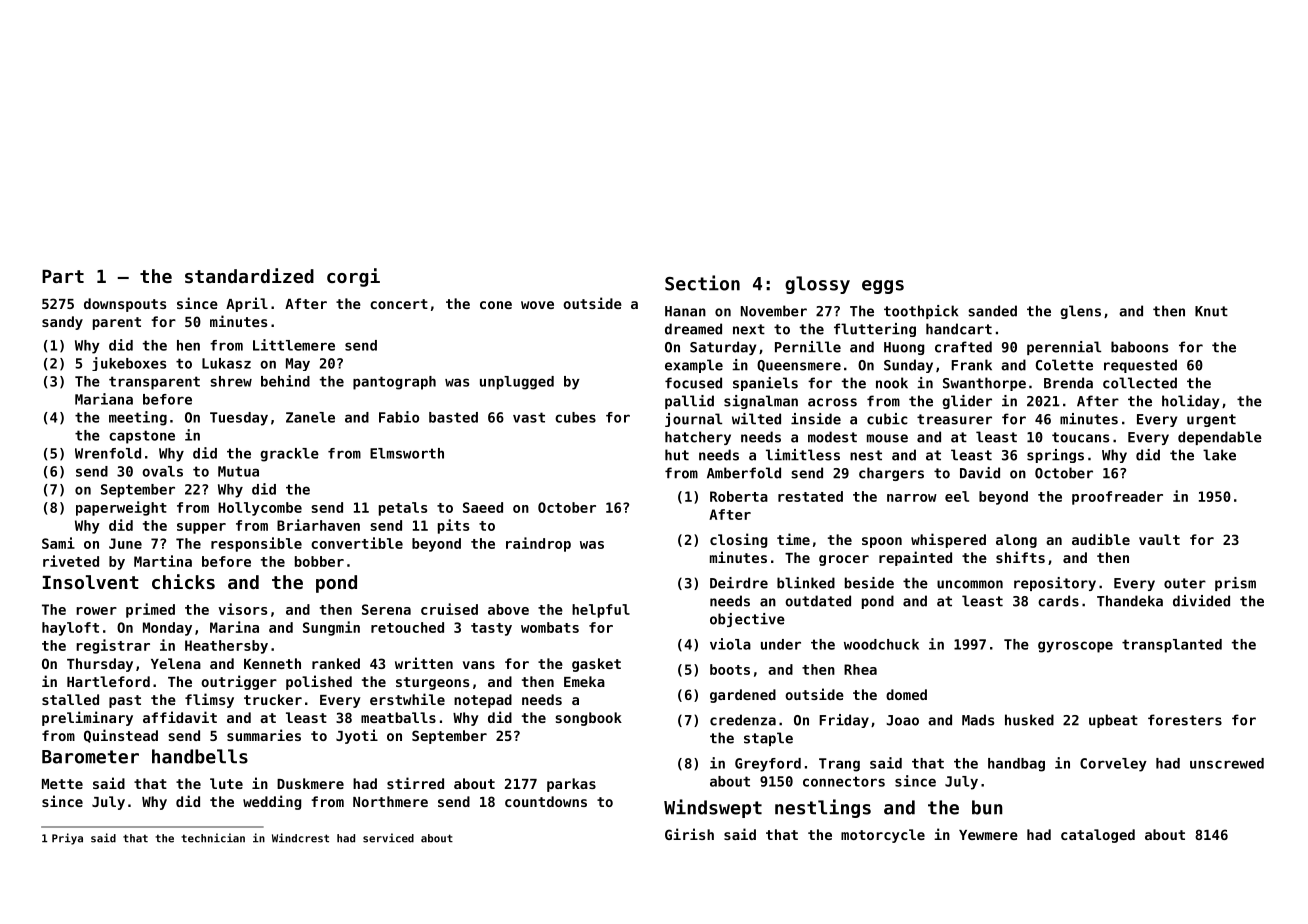 The width and height of the document is (1308, 924). Describe the element at coordinates (739, 583) in the document. I see `Deirdre` at that location.
